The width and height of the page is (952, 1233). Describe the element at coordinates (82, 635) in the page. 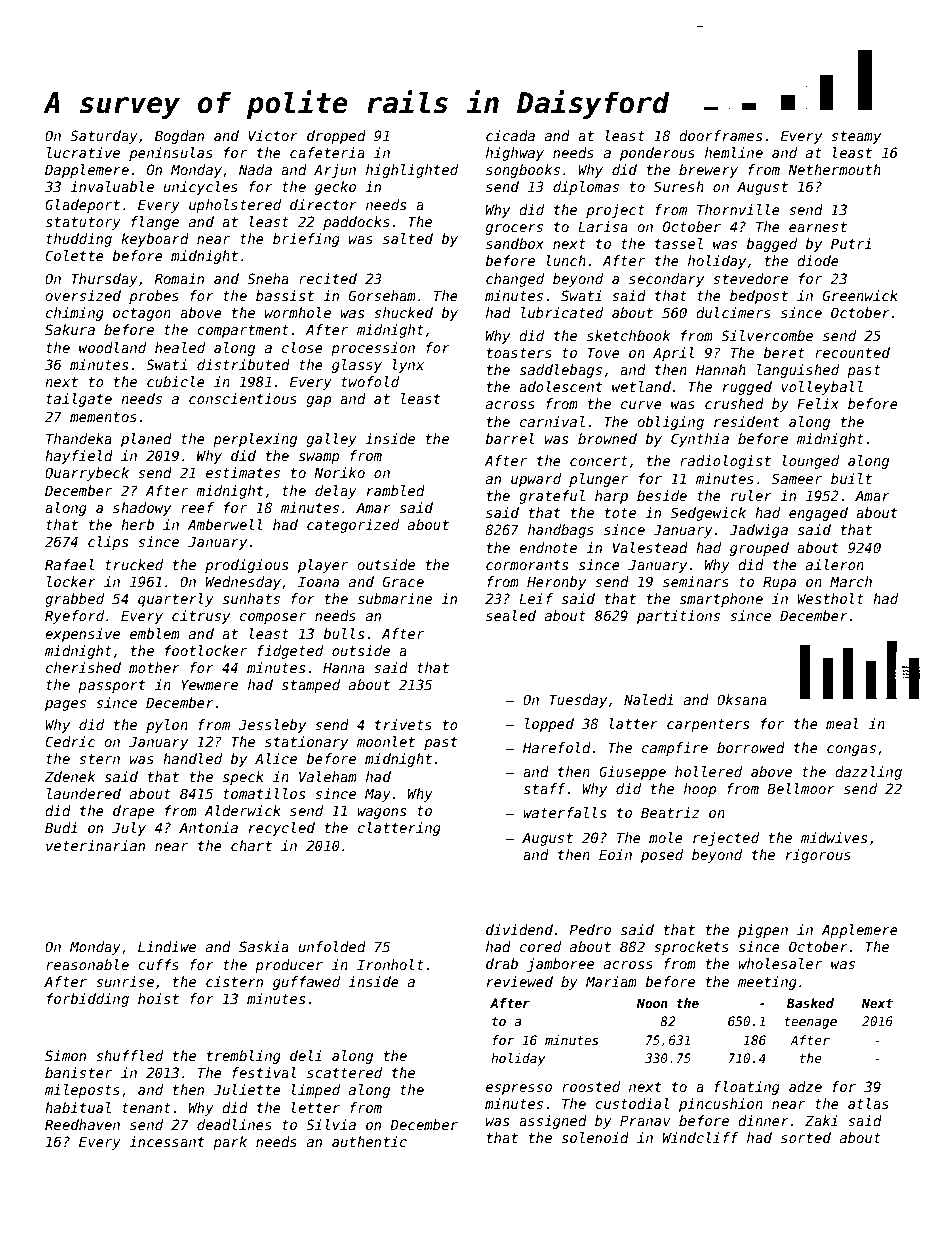

I see `expensive` at that location.
